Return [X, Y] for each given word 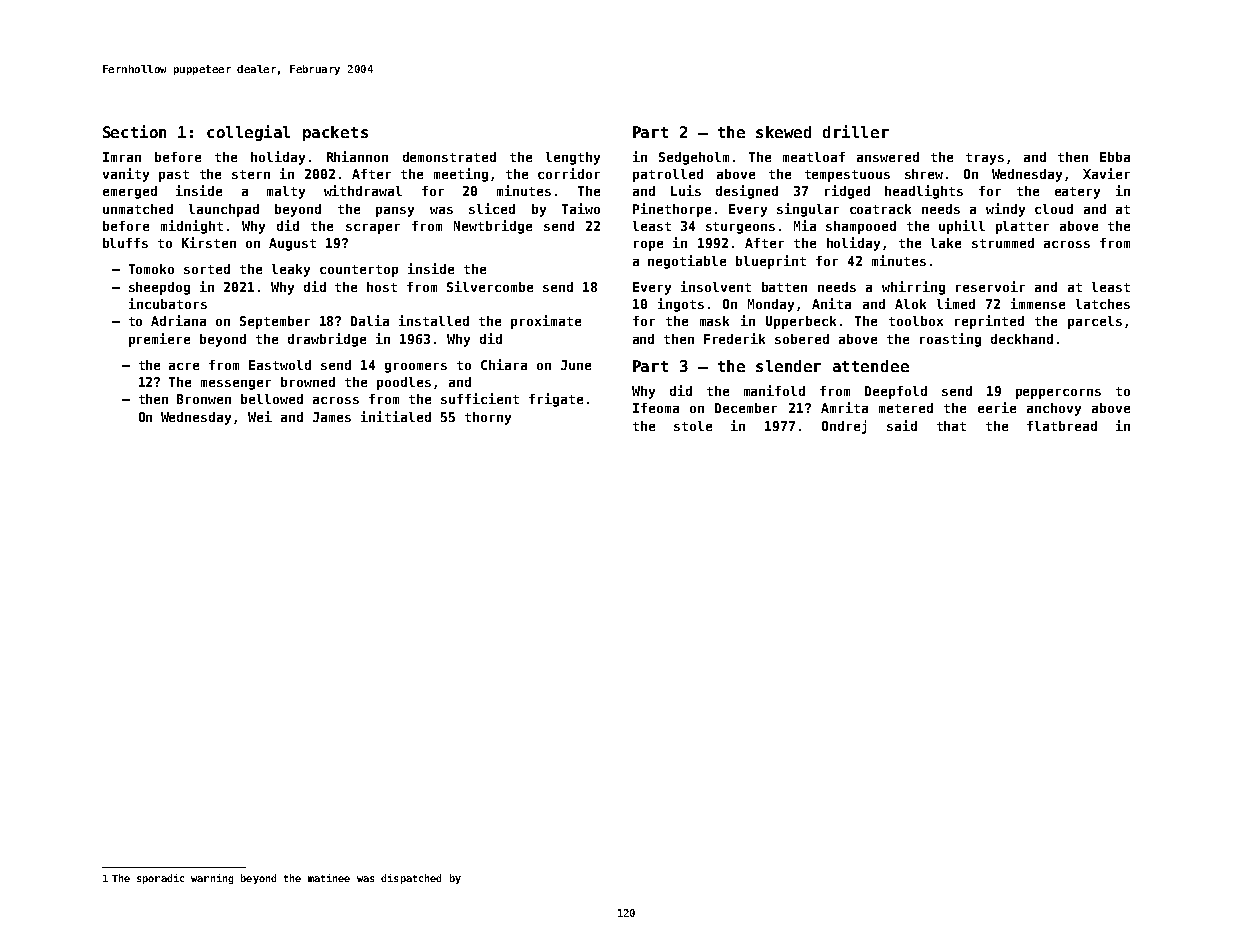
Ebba [1115, 157]
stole [693, 426]
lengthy [573, 158]
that [951, 426]
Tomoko [151, 269]
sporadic [160, 879]
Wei [260, 416]
